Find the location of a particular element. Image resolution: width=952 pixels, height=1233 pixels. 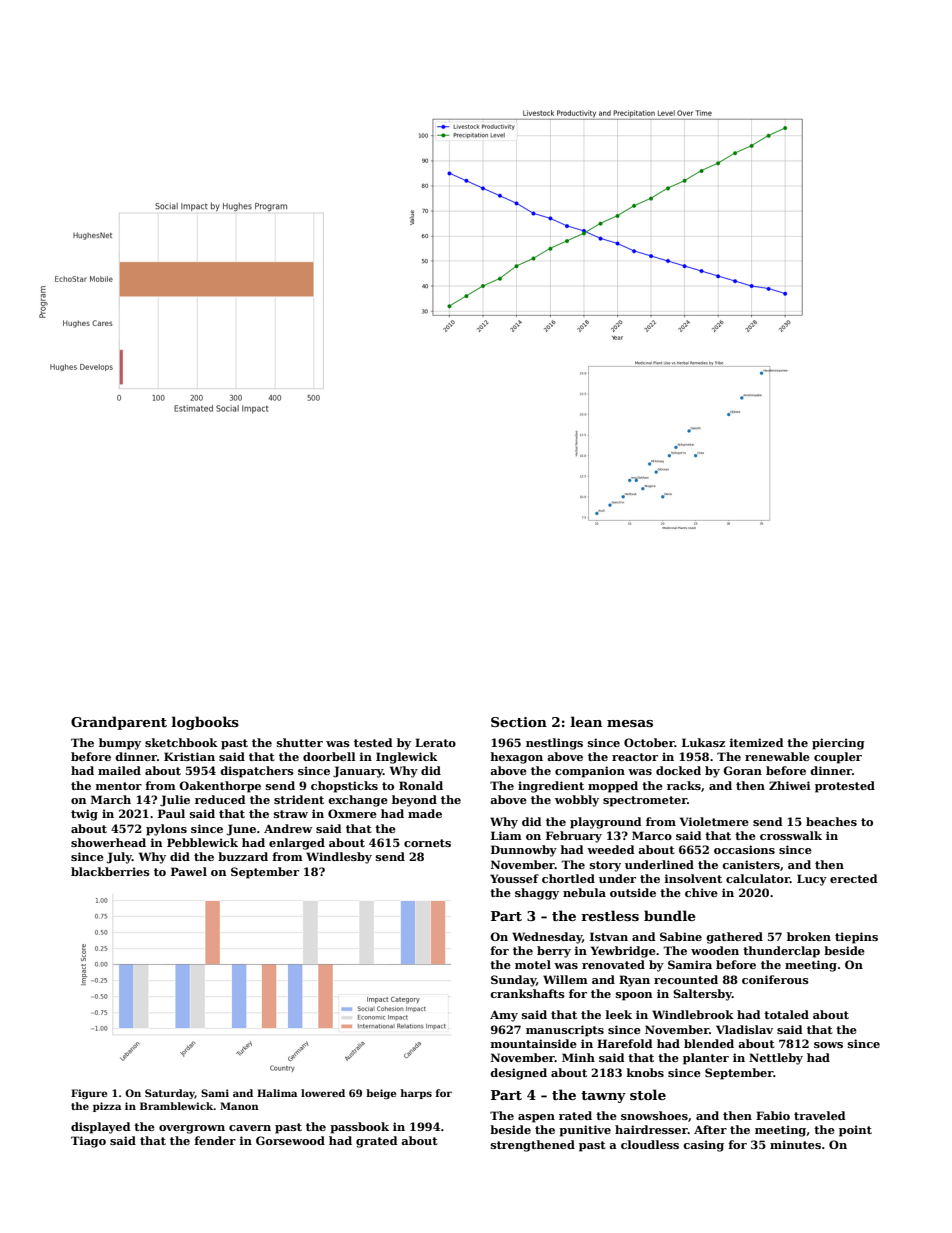

beige is located at coordinates (381, 1094).
